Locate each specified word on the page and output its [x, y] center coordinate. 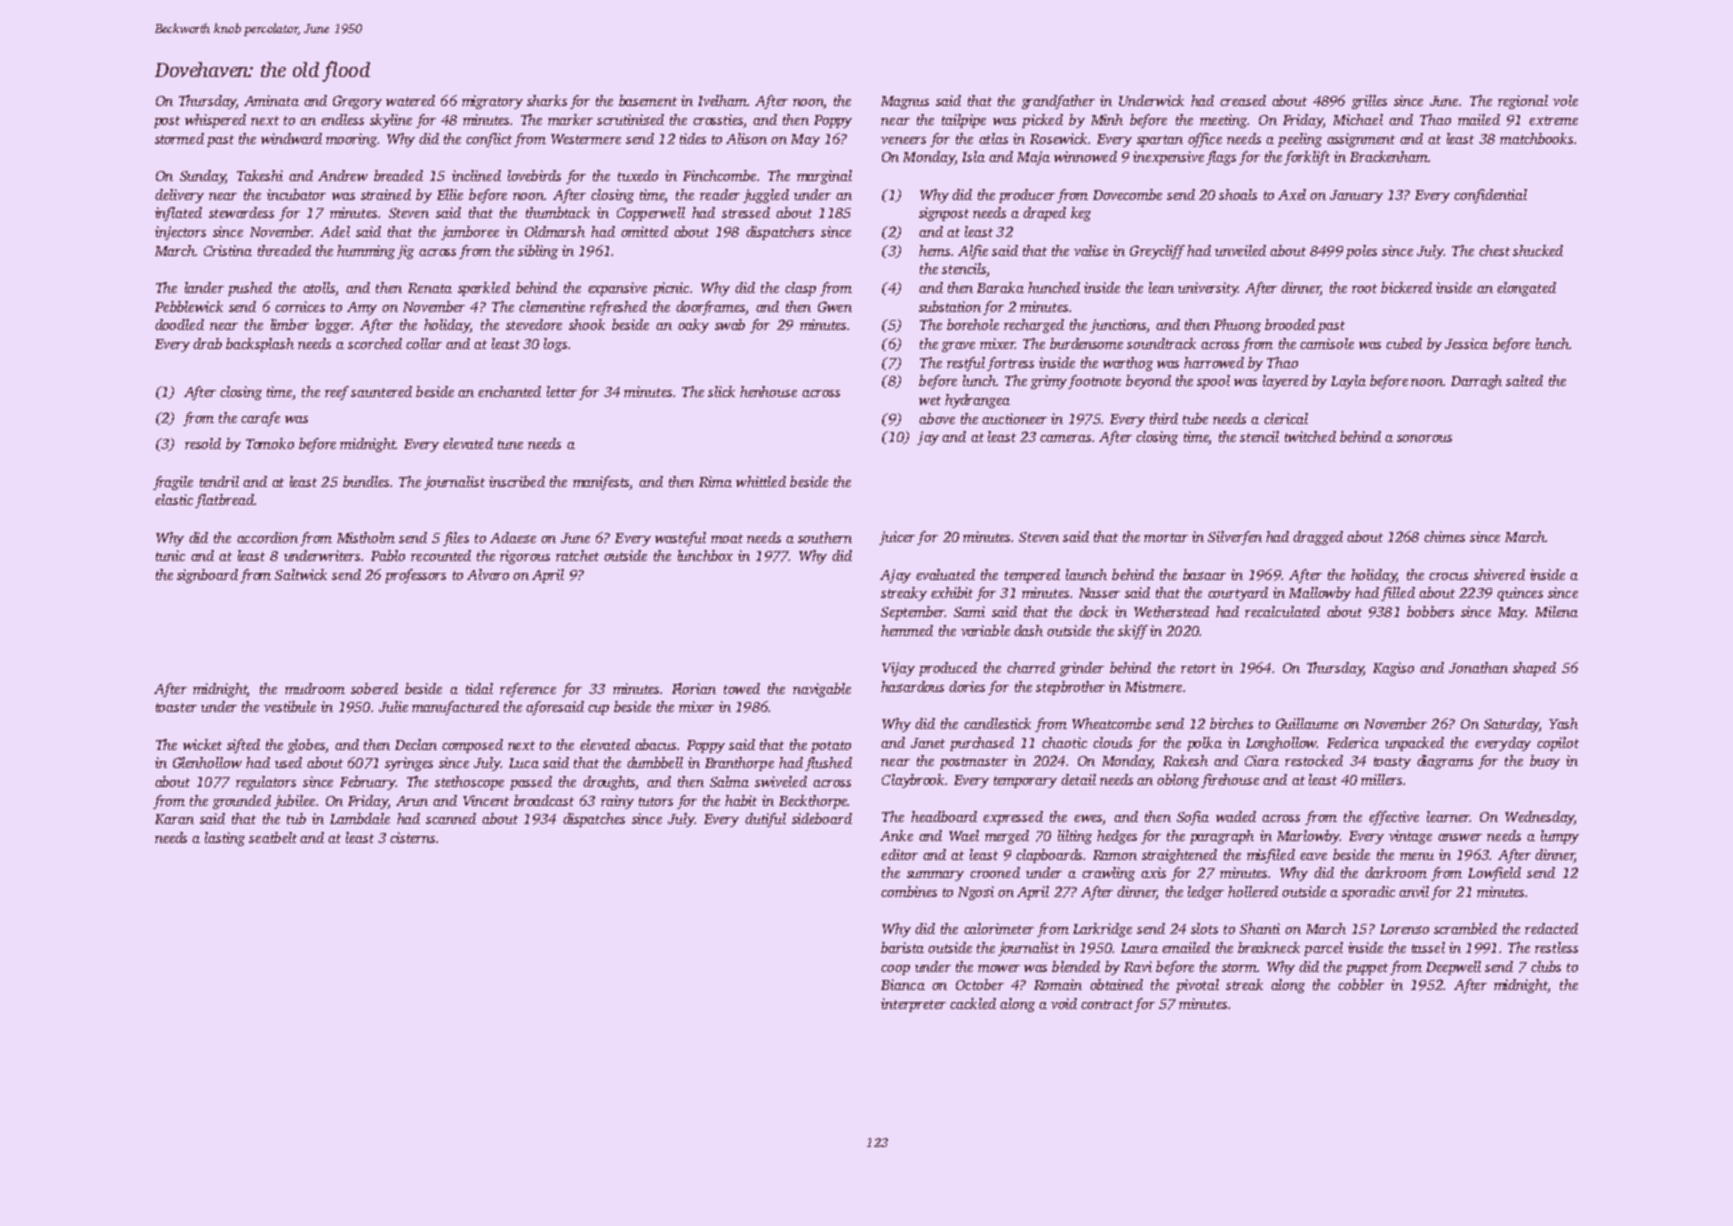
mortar [1166, 537]
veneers [903, 140]
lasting [225, 839]
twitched [1310, 436]
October [980, 984]
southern [825, 537]
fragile [173, 483]
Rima [715, 481]
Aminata [271, 100]
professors [415, 576]
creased [1243, 100]
